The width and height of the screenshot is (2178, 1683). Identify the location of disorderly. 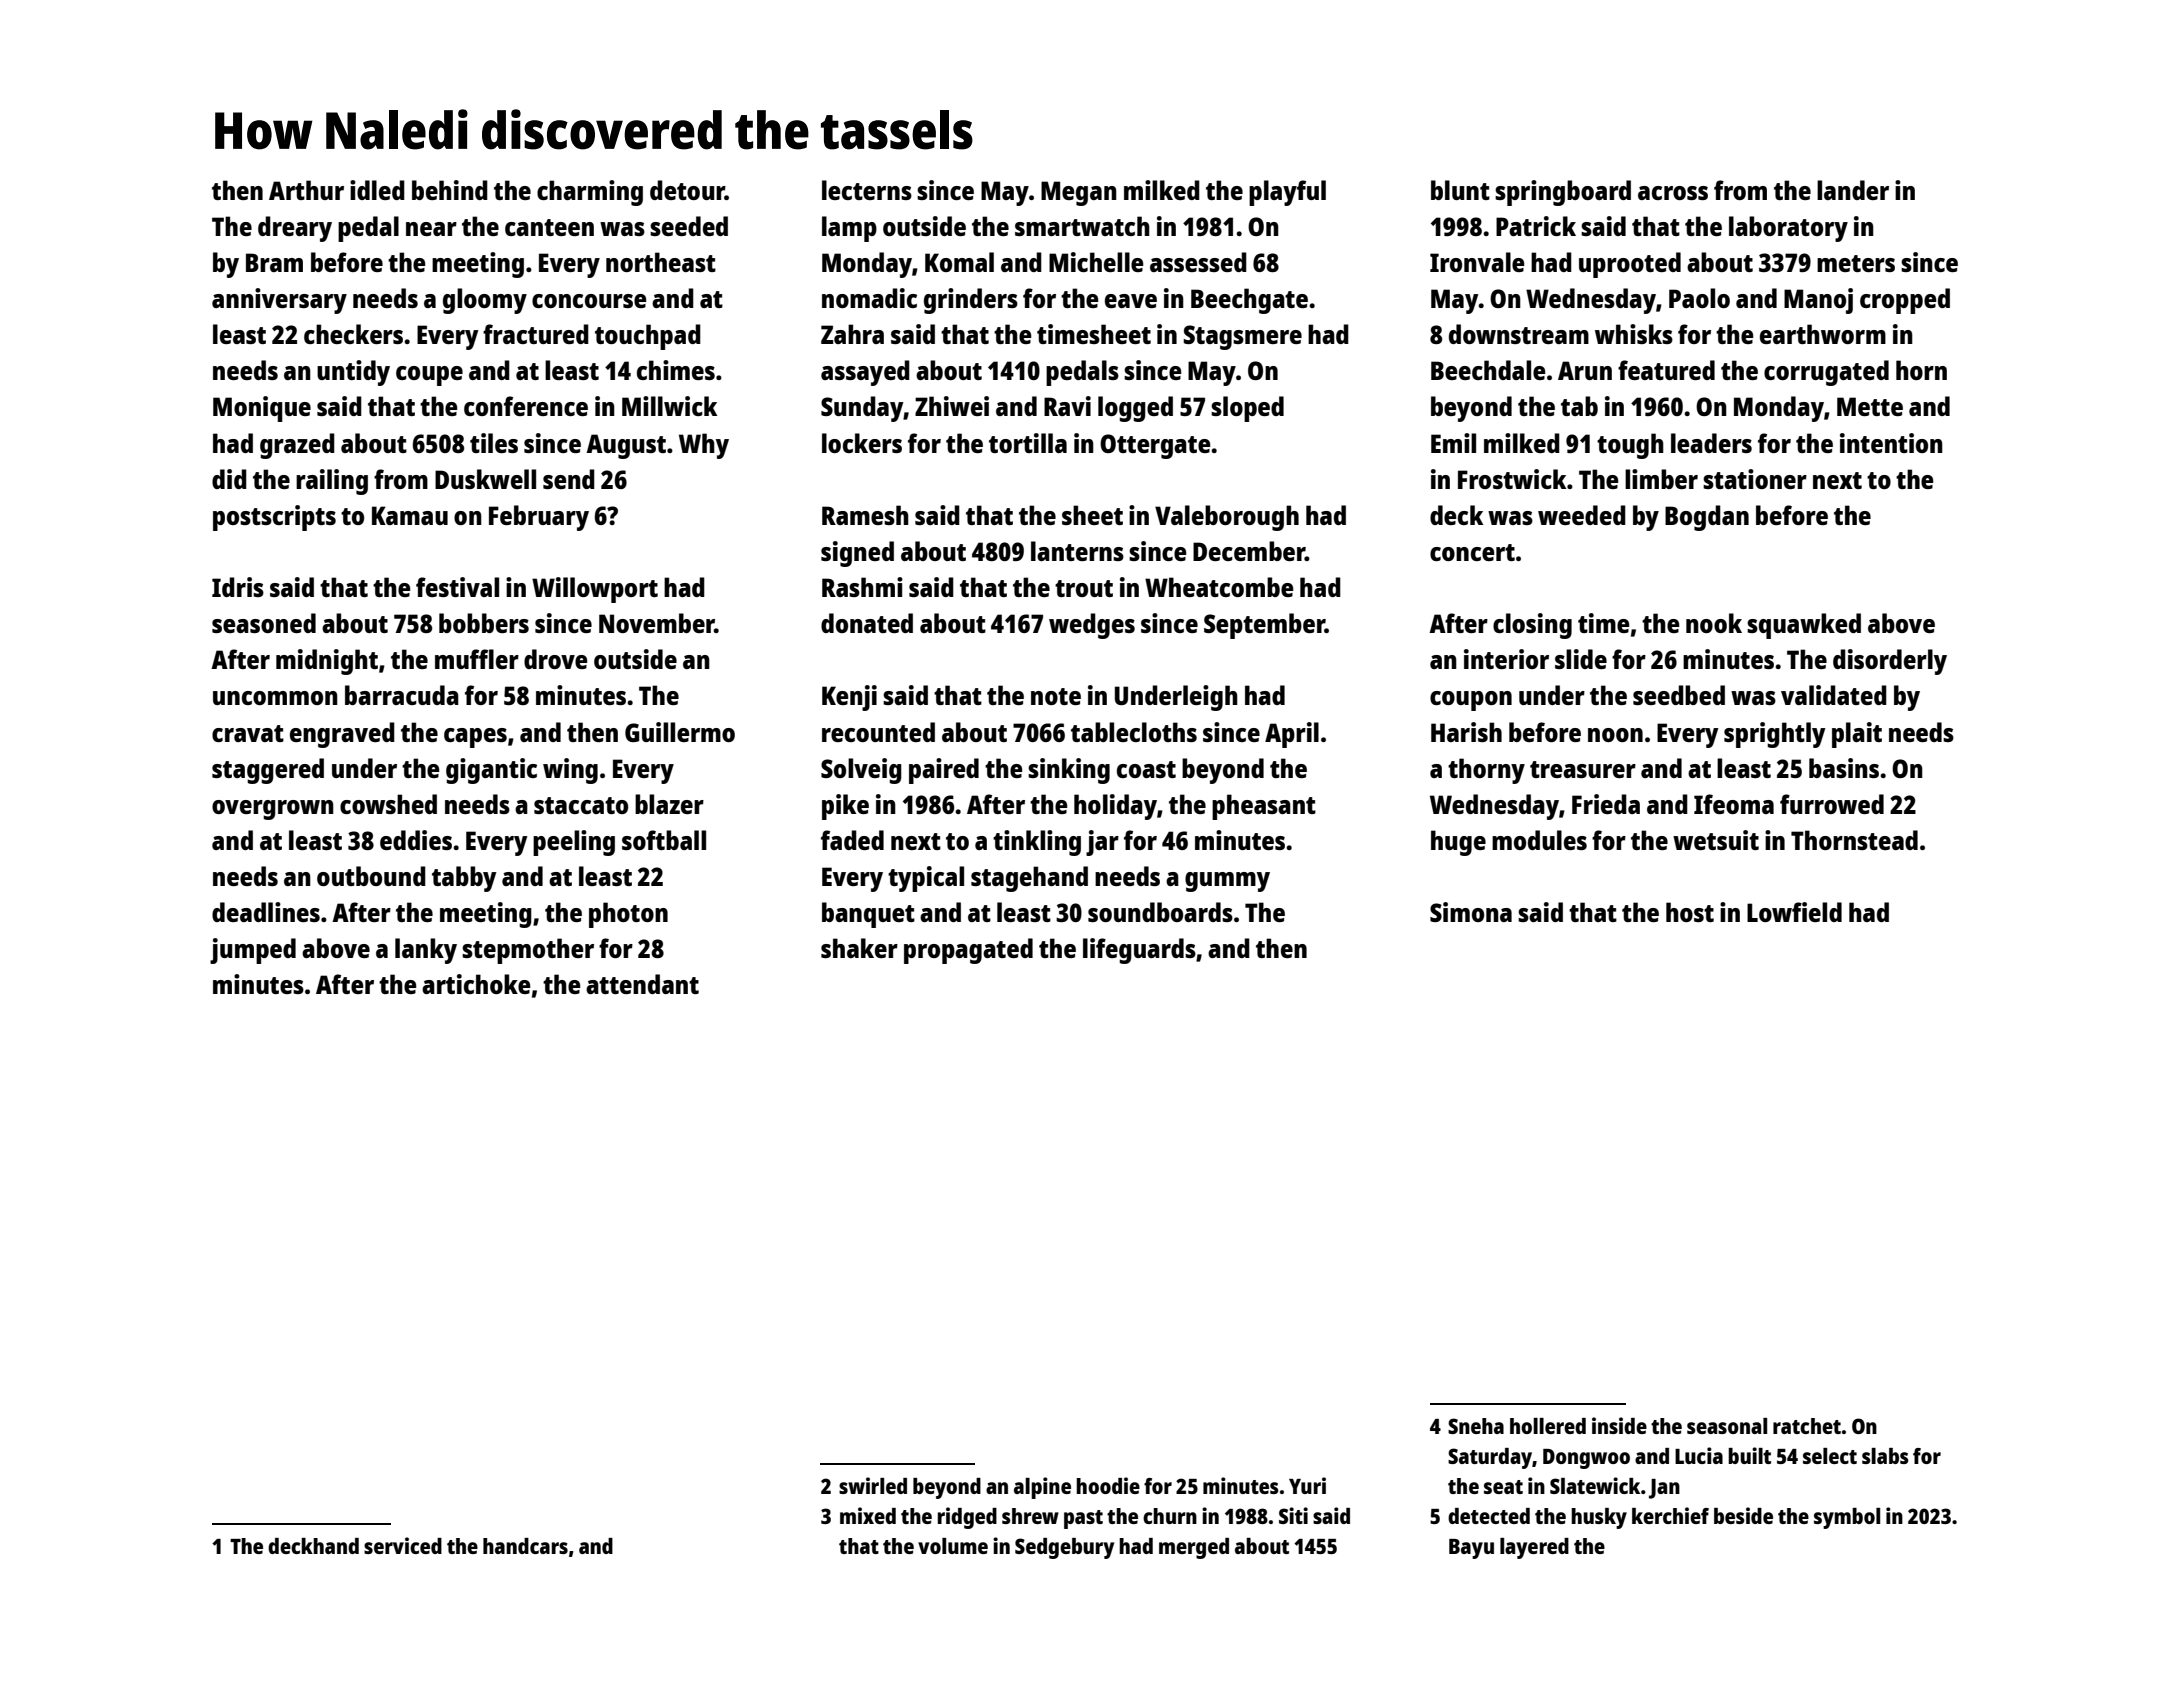
(1890, 662).
